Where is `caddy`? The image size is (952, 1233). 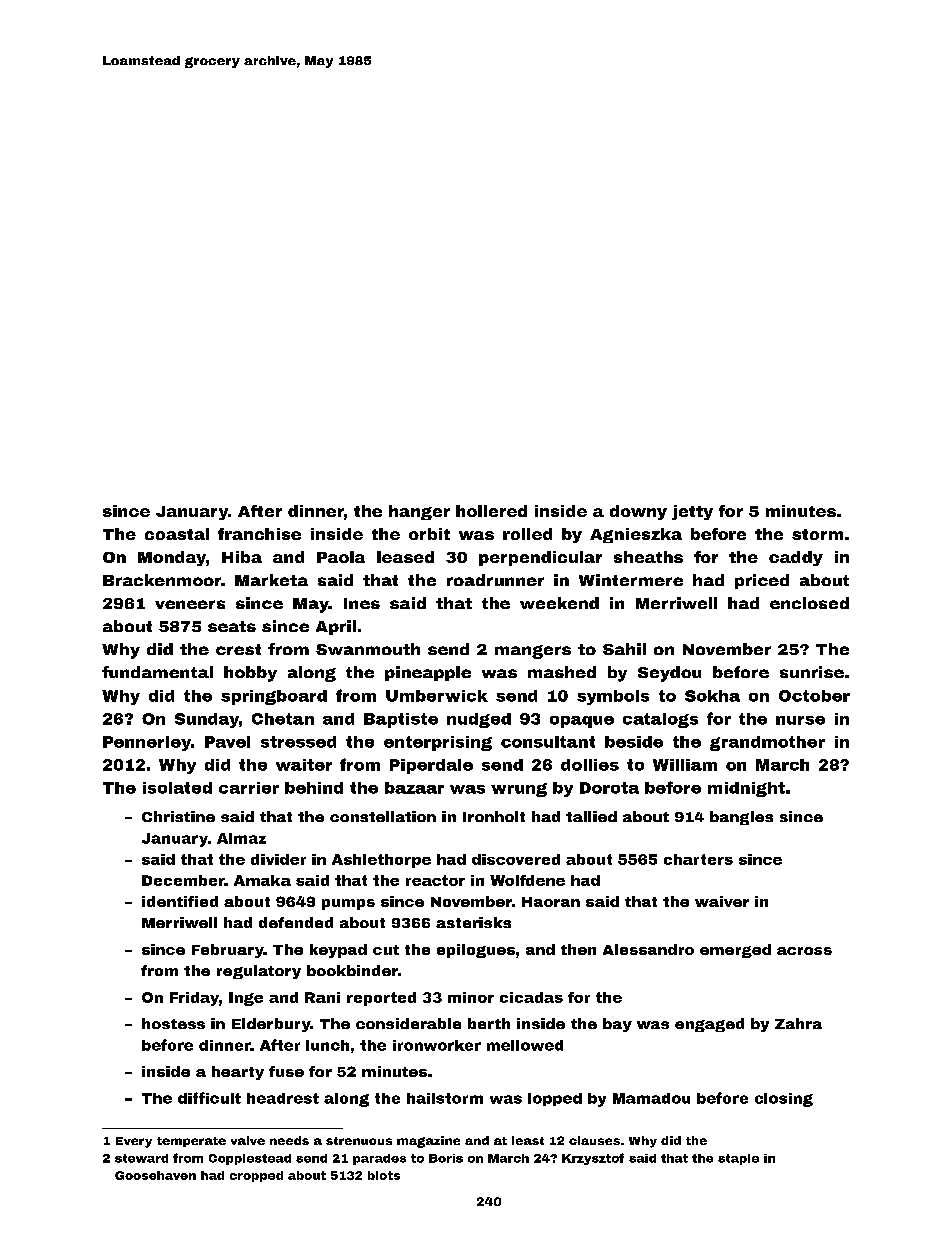
caddy is located at coordinates (796, 558).
